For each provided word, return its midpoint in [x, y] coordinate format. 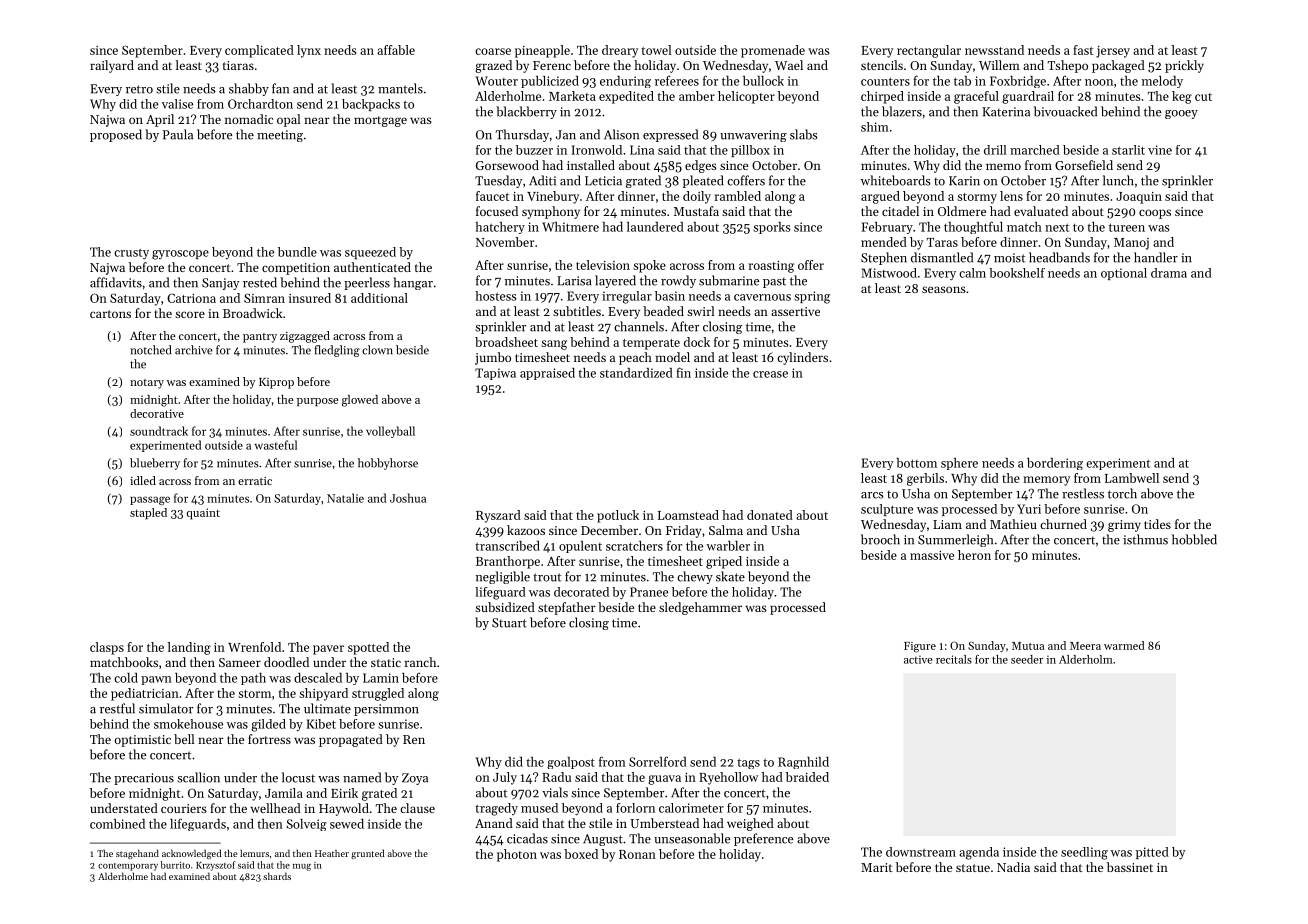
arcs [872, 495]
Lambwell [1132, 478]
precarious [144, 779]
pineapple [542, 51]
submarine [729, 280]
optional [1124, 274]
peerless [367, 283]
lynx [309, 51]
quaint [203, 514]
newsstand [994, 50]
